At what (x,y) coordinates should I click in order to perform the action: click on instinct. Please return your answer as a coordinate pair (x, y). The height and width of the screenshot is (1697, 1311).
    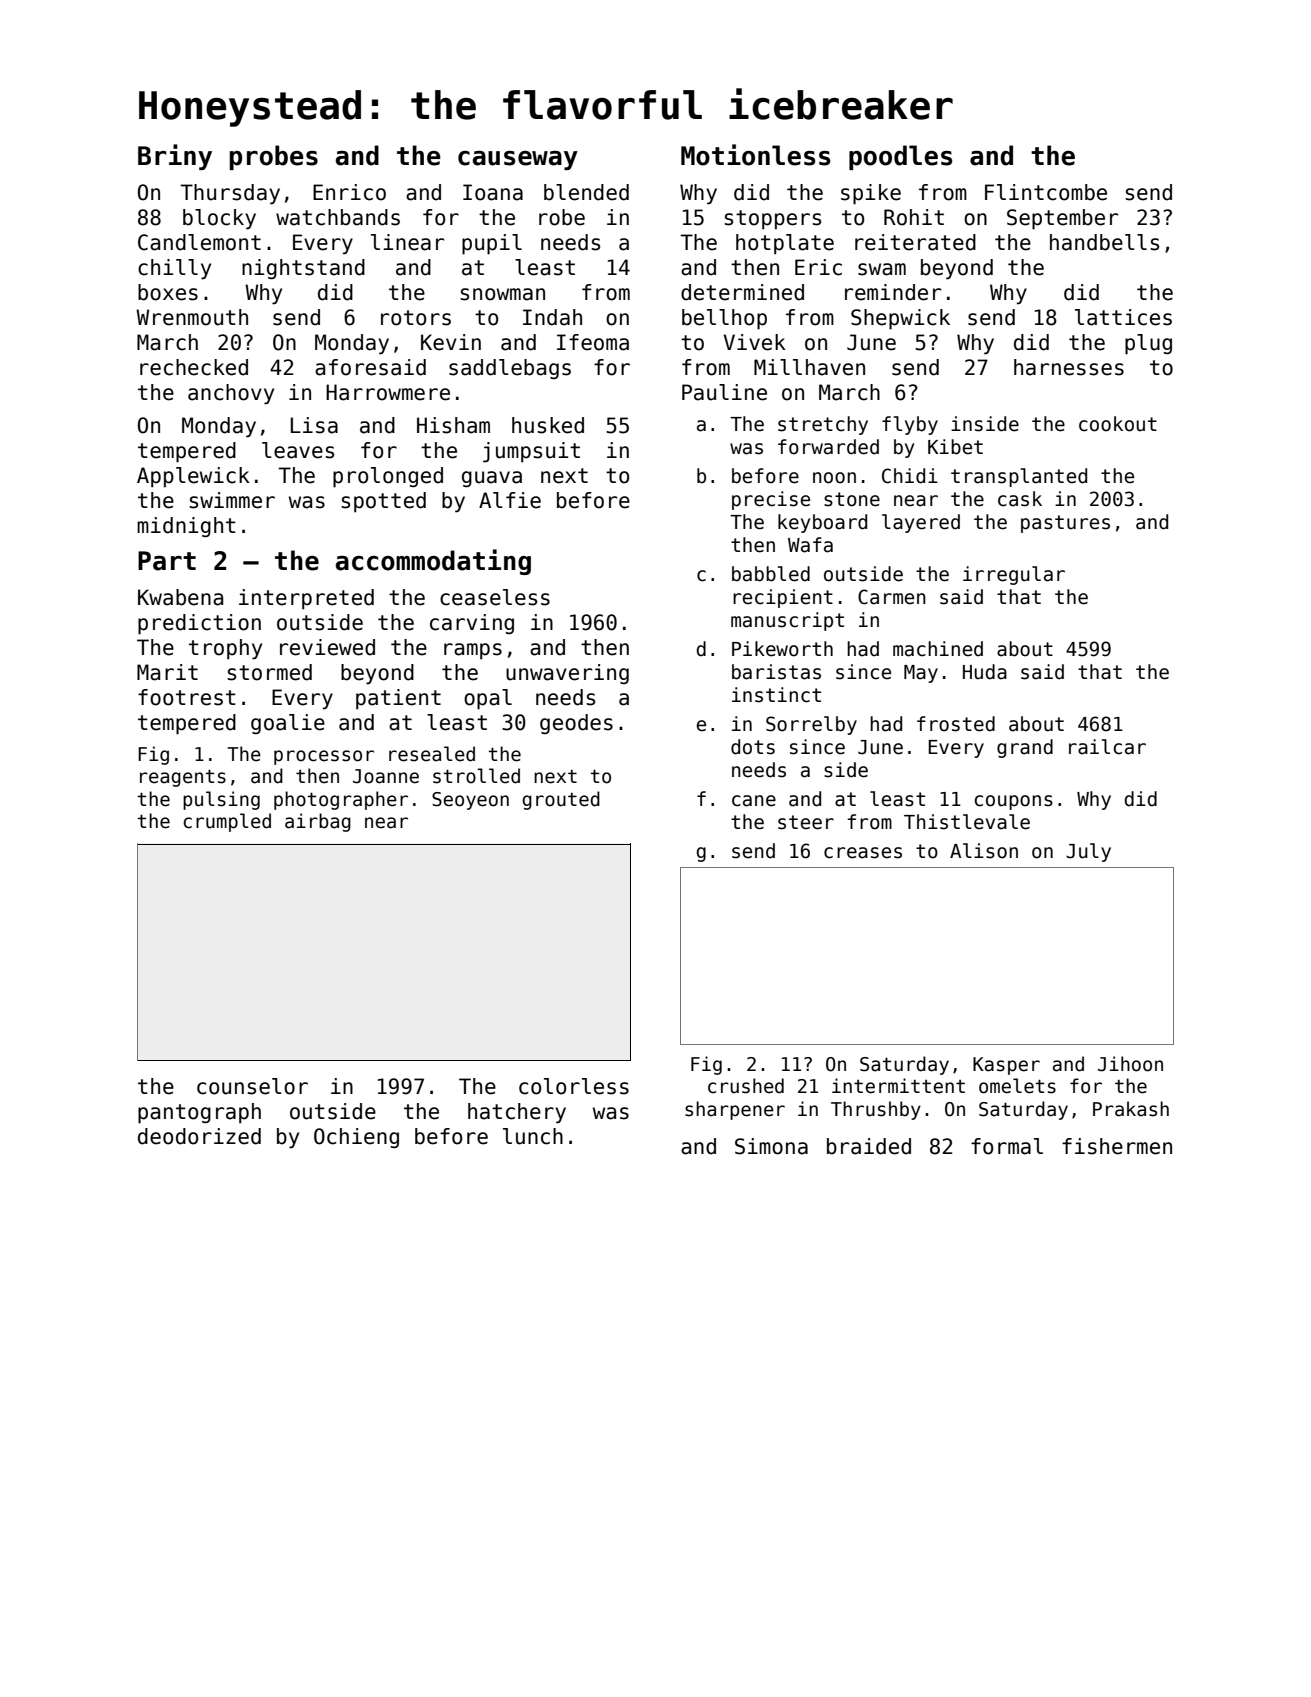
    Looking at the image, I should click on (776, 695).
